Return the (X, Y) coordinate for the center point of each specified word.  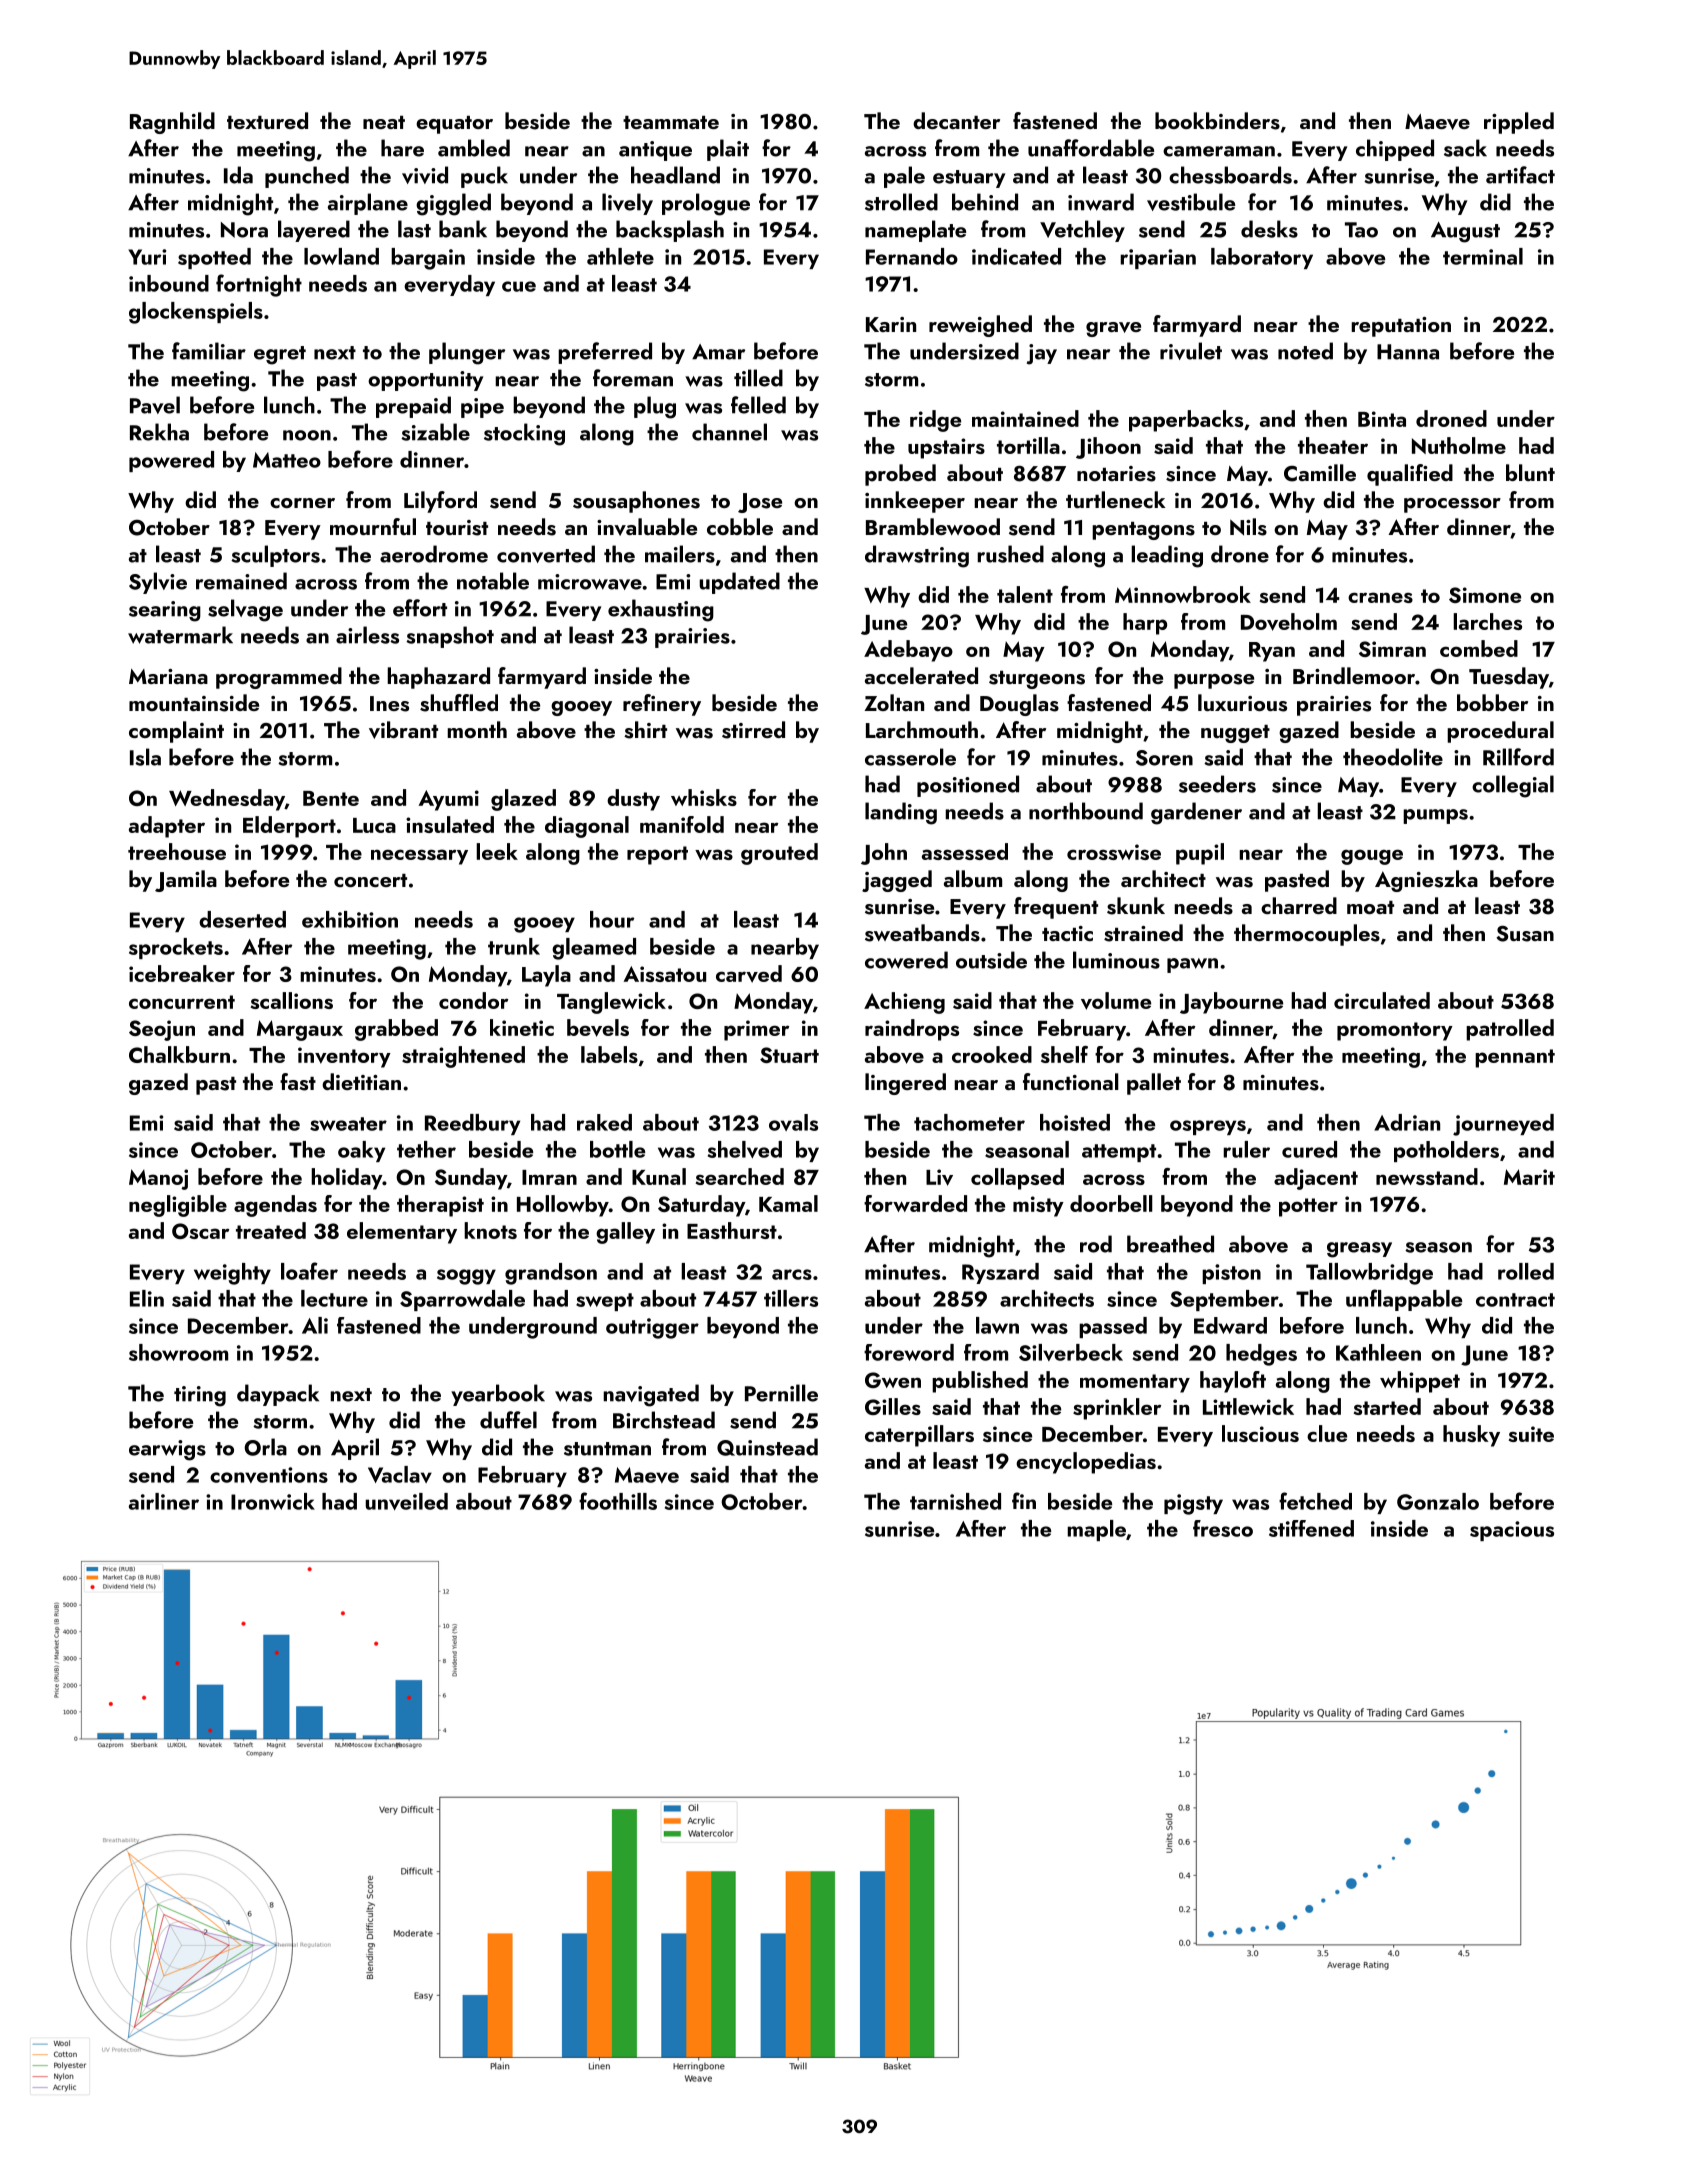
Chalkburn (179, 1054)
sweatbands (922, 933)
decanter (956, 120)
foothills (618, 1501)
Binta (1382, 419)
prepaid (413, 407)
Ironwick (273, 1501)
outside (991, 960)
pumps (1435, 816)
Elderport (289, 827)
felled (758, 405)
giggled (453, 204)
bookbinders (1217, 121)
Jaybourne (1231, 1003)
